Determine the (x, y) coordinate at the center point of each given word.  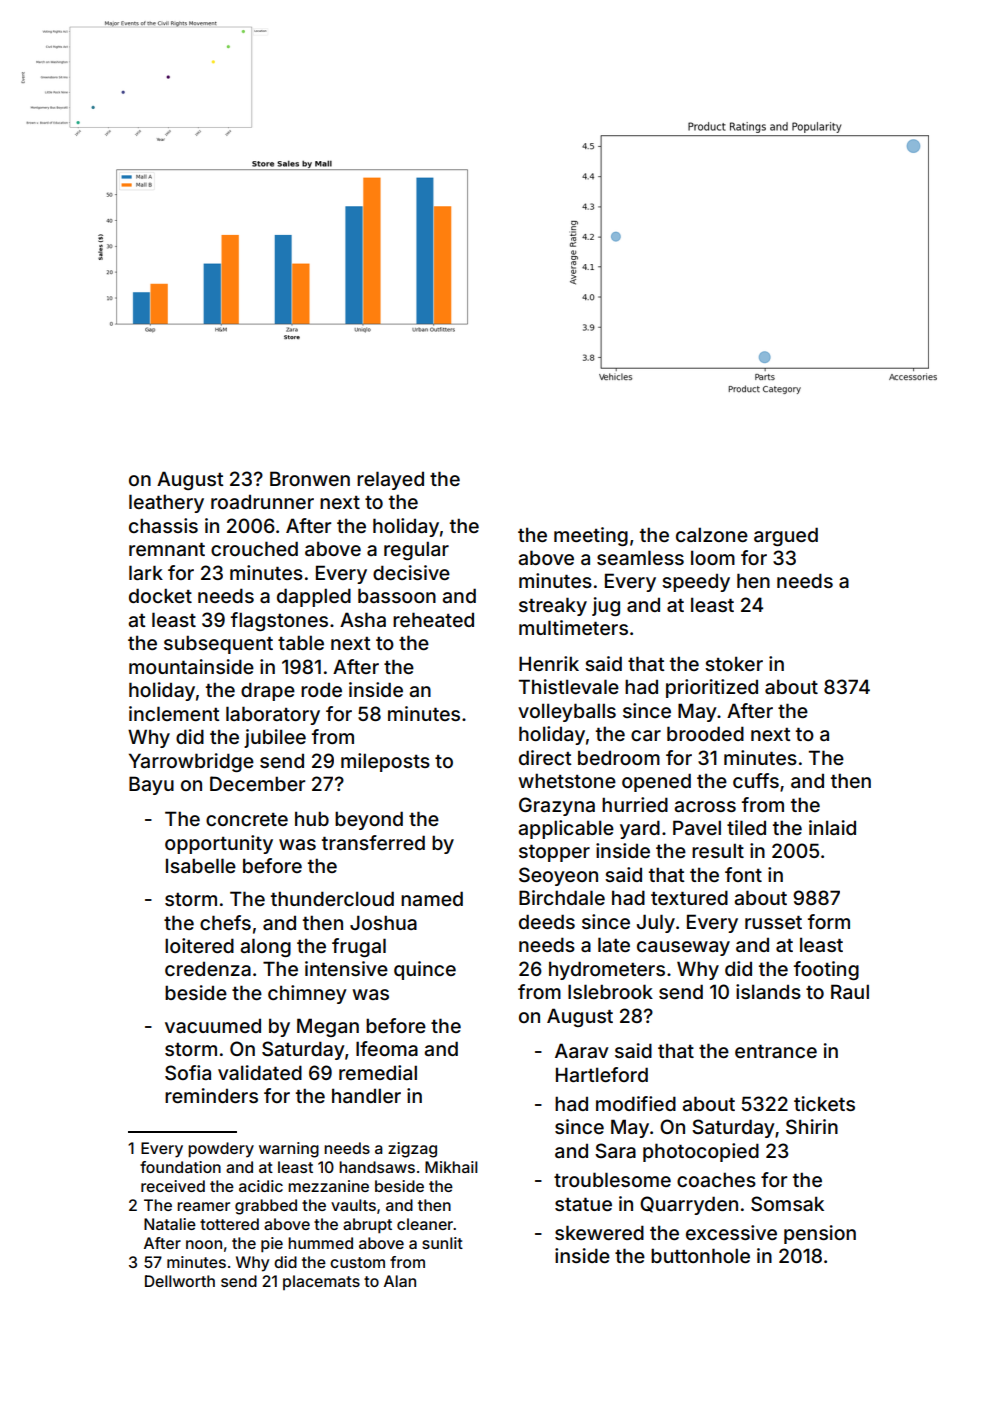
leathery (166, 503)
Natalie (170, 1224)
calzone (712, 534)
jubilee (275, 738)
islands (768, 991)
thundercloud (332, 898)
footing (826, 970)
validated (260, 1072)
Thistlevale (569, 686)
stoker (734, 663)
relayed (390, 480)
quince (425, 970)
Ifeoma (387, 1048)
